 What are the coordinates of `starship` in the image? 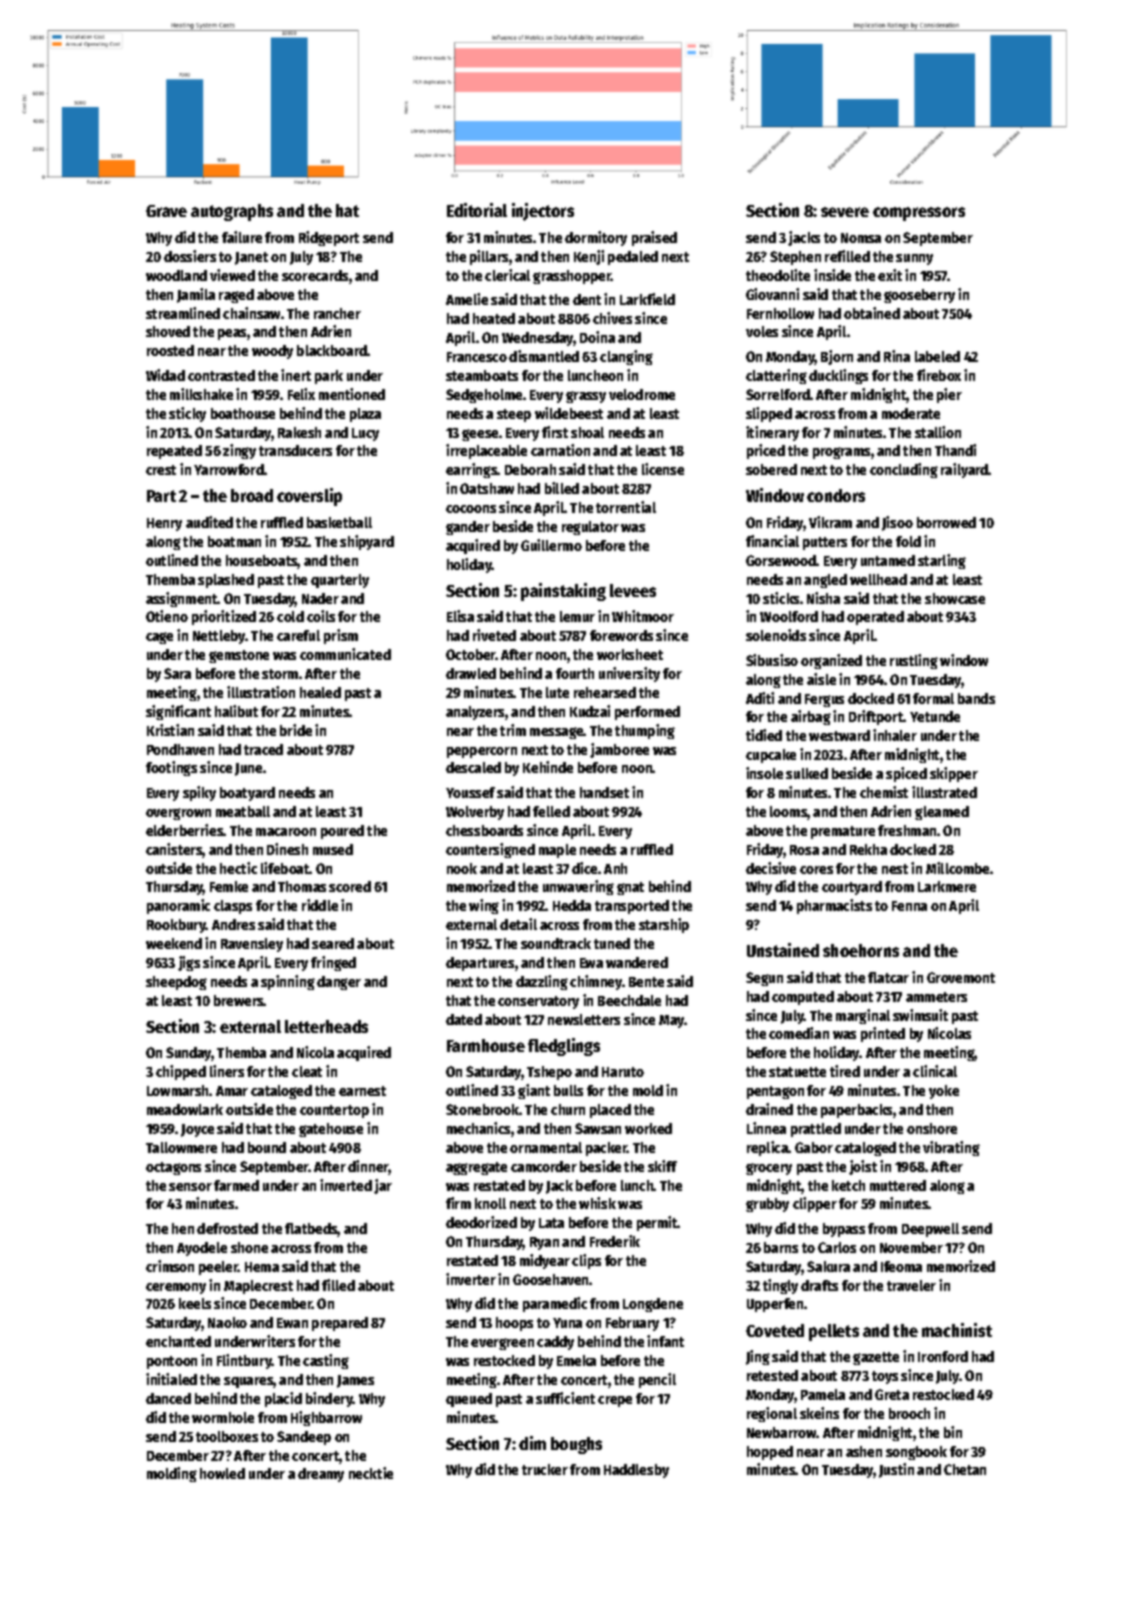 It's located at (664, 925).
